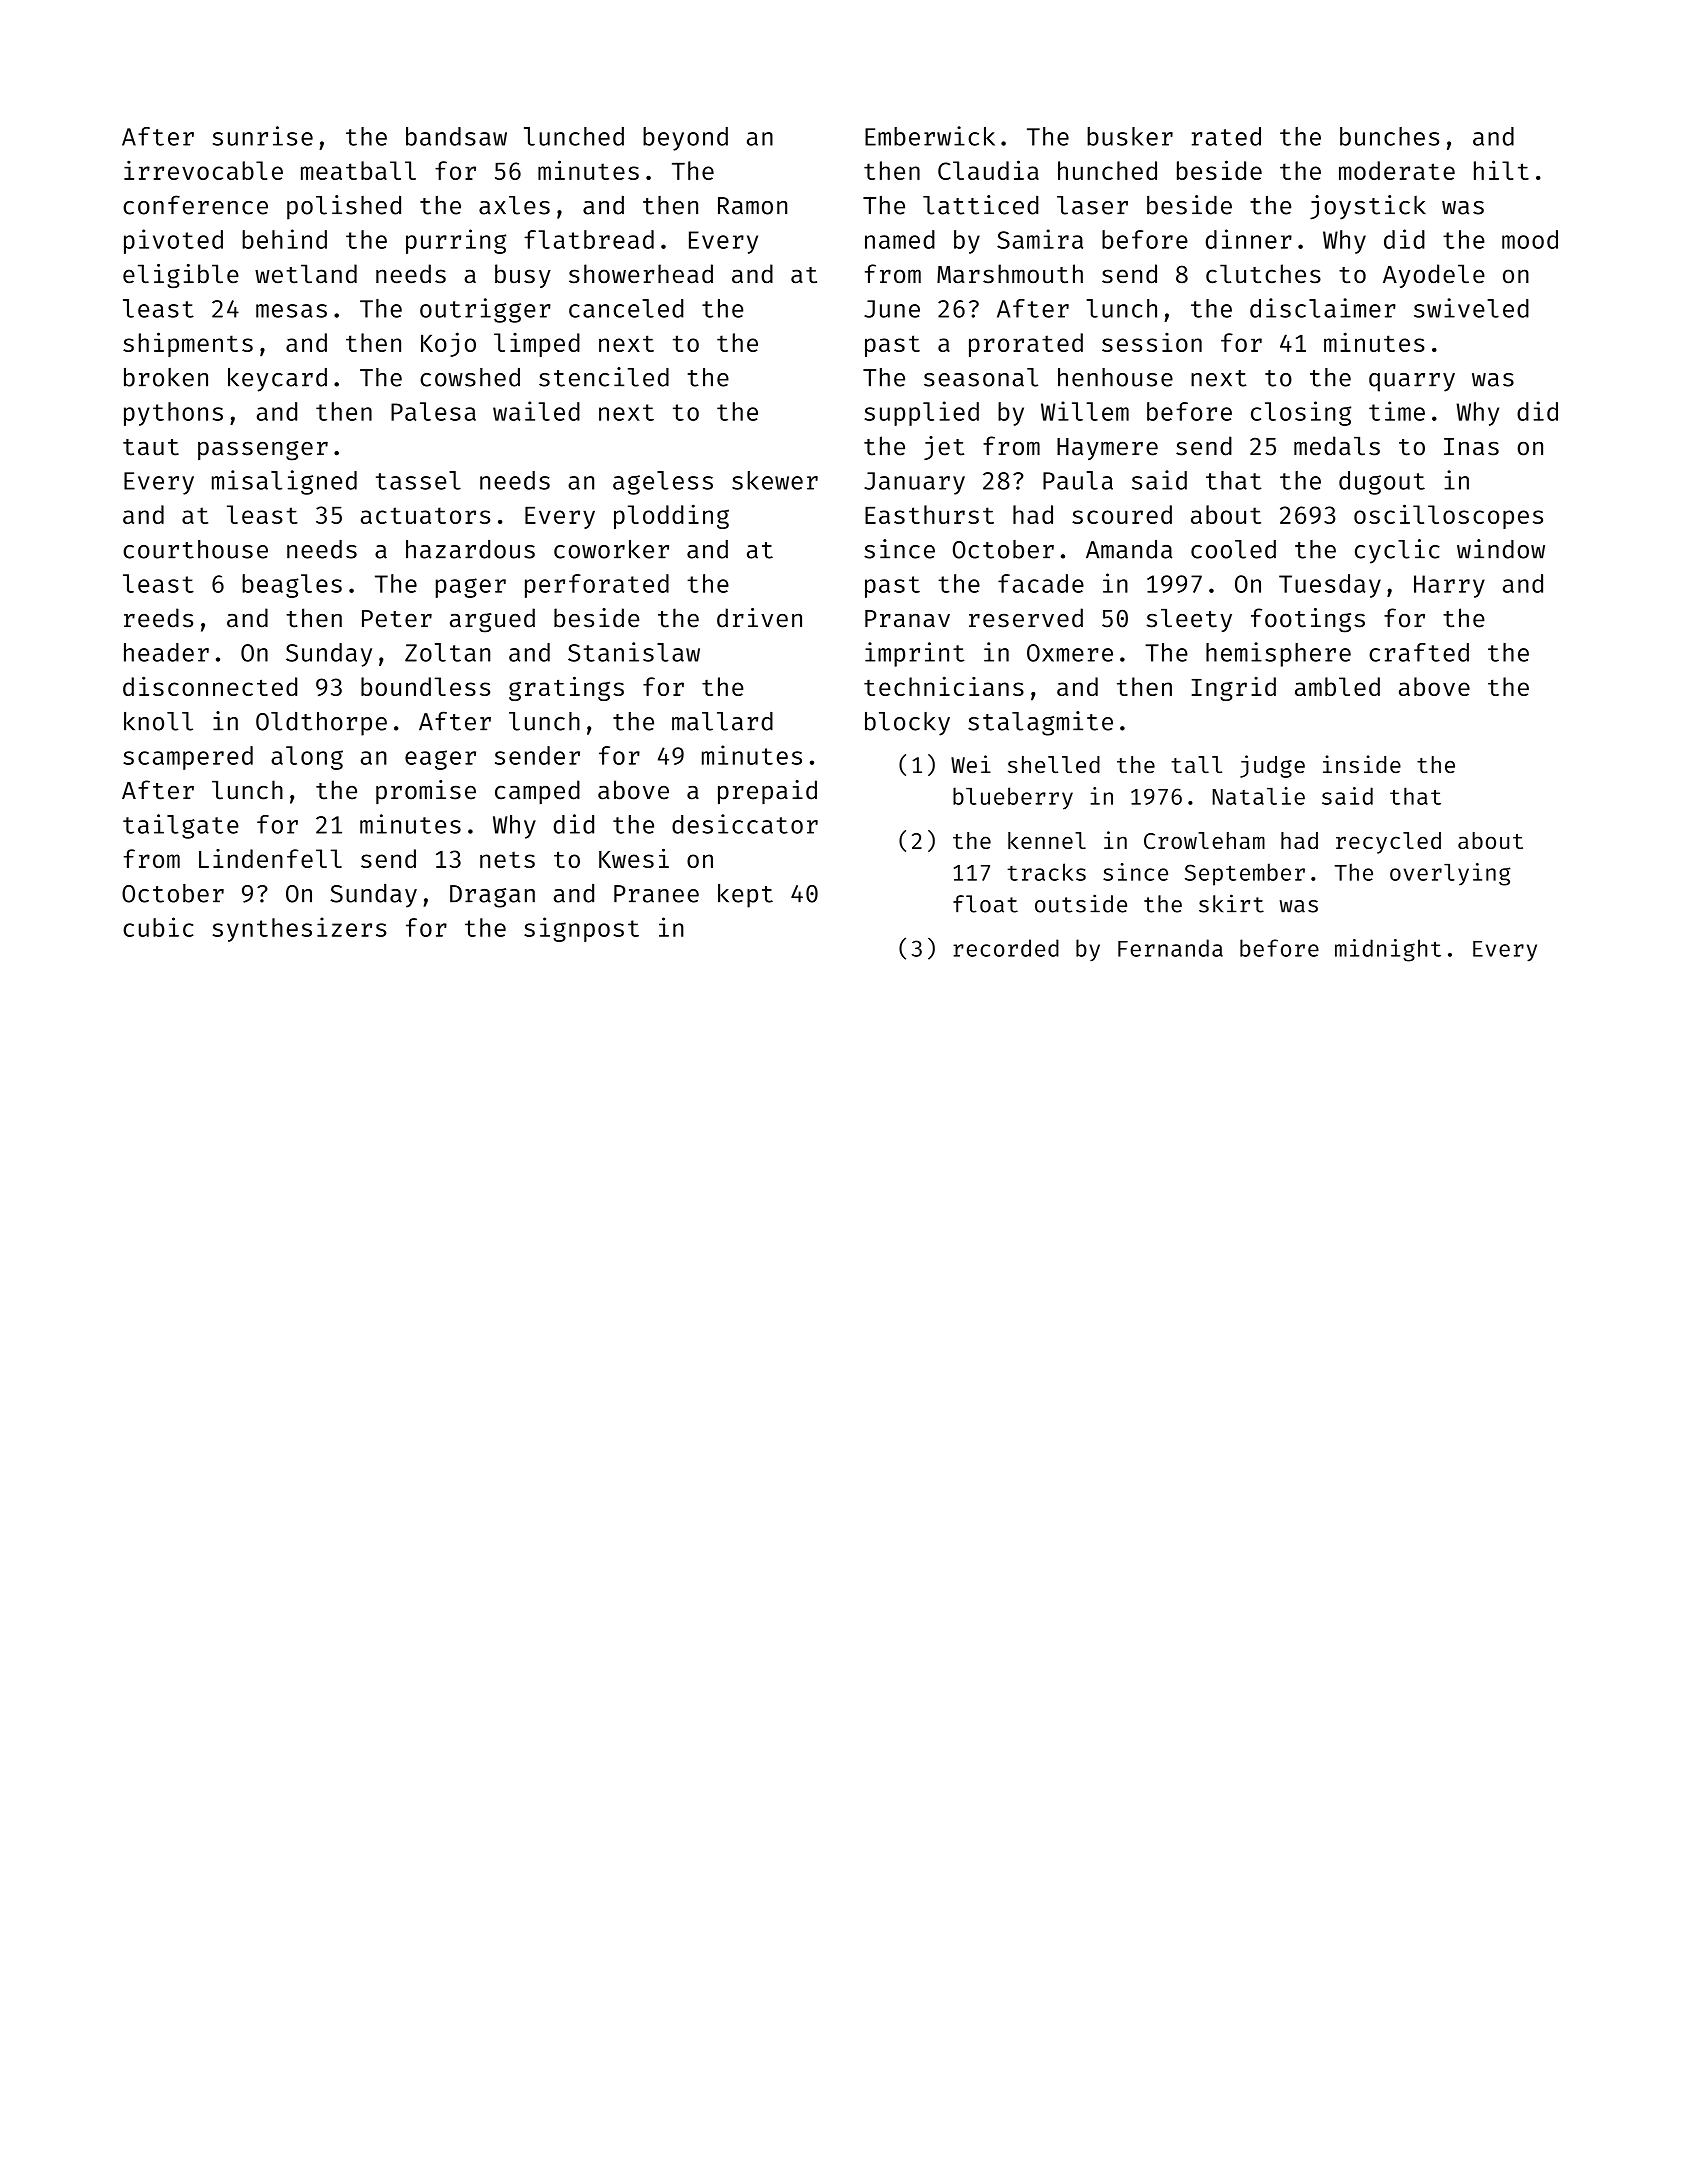  What do you see at coordinates (1006, 948) in the screenshot?
I see `recorded` at bounding box center [1006, 948].
